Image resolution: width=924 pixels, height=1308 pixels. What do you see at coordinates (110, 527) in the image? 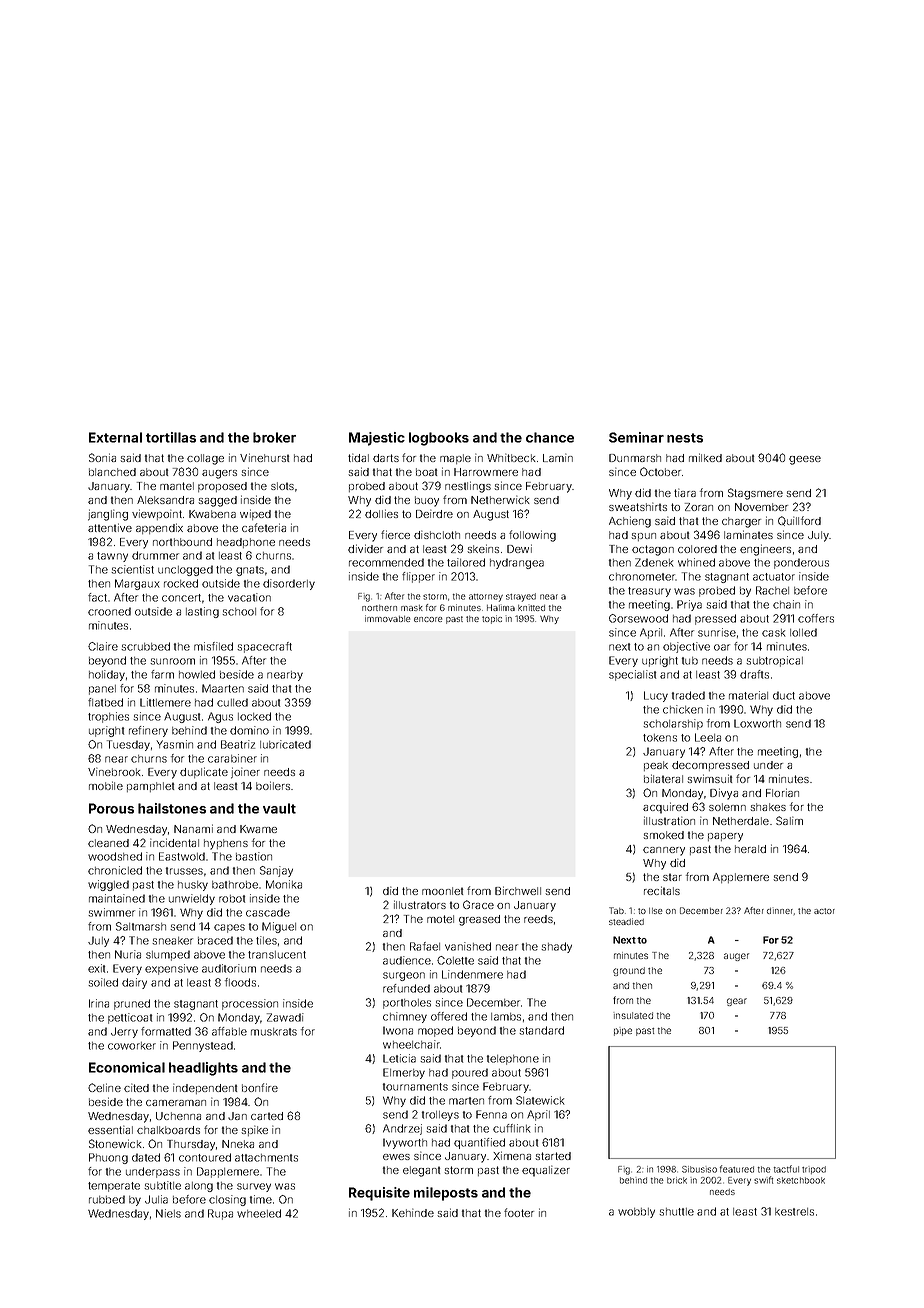
I see `attentive` at bounding box center [110, 527].
